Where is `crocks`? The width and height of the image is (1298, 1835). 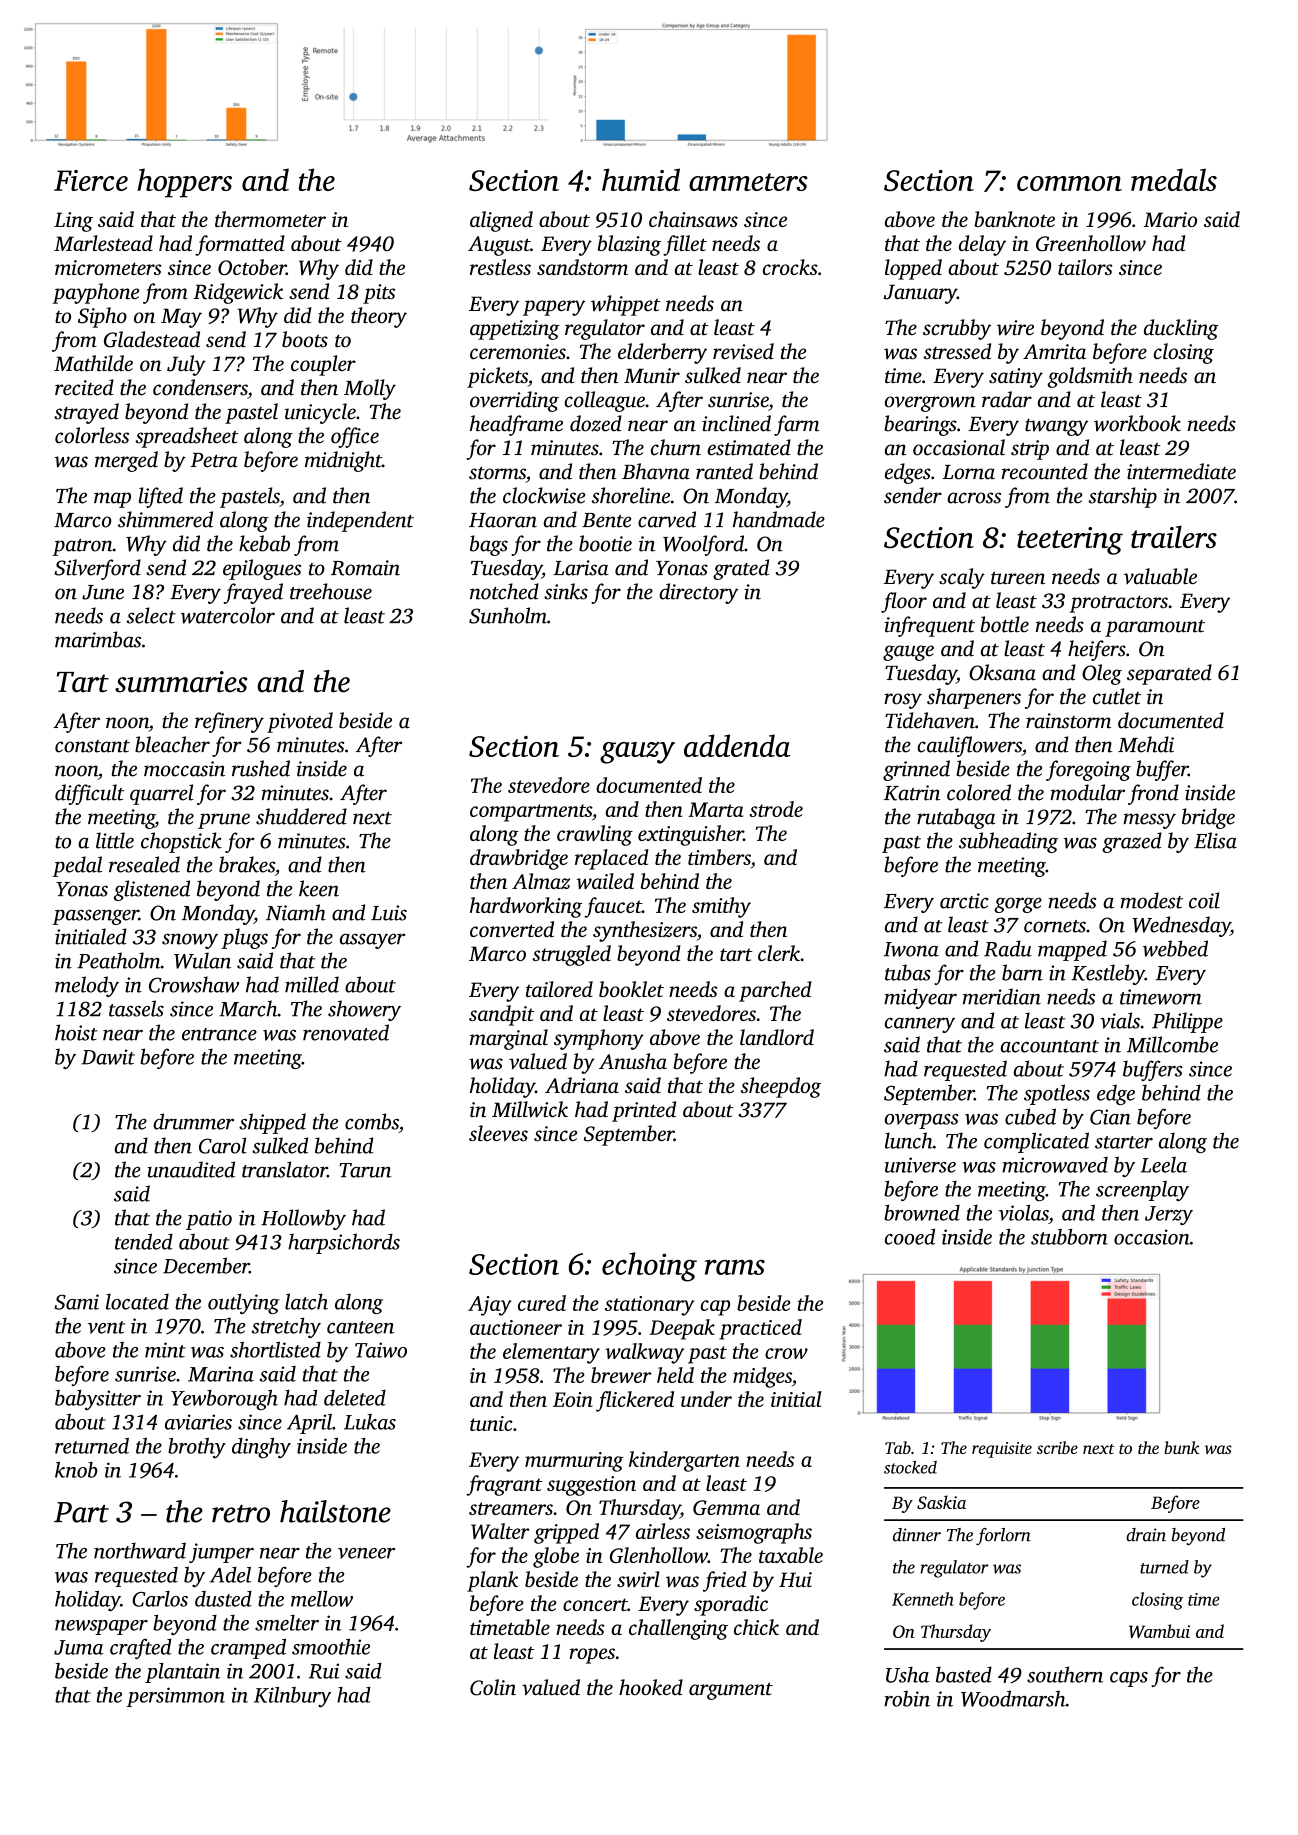 crocks is located at coordinates (790, 267).
